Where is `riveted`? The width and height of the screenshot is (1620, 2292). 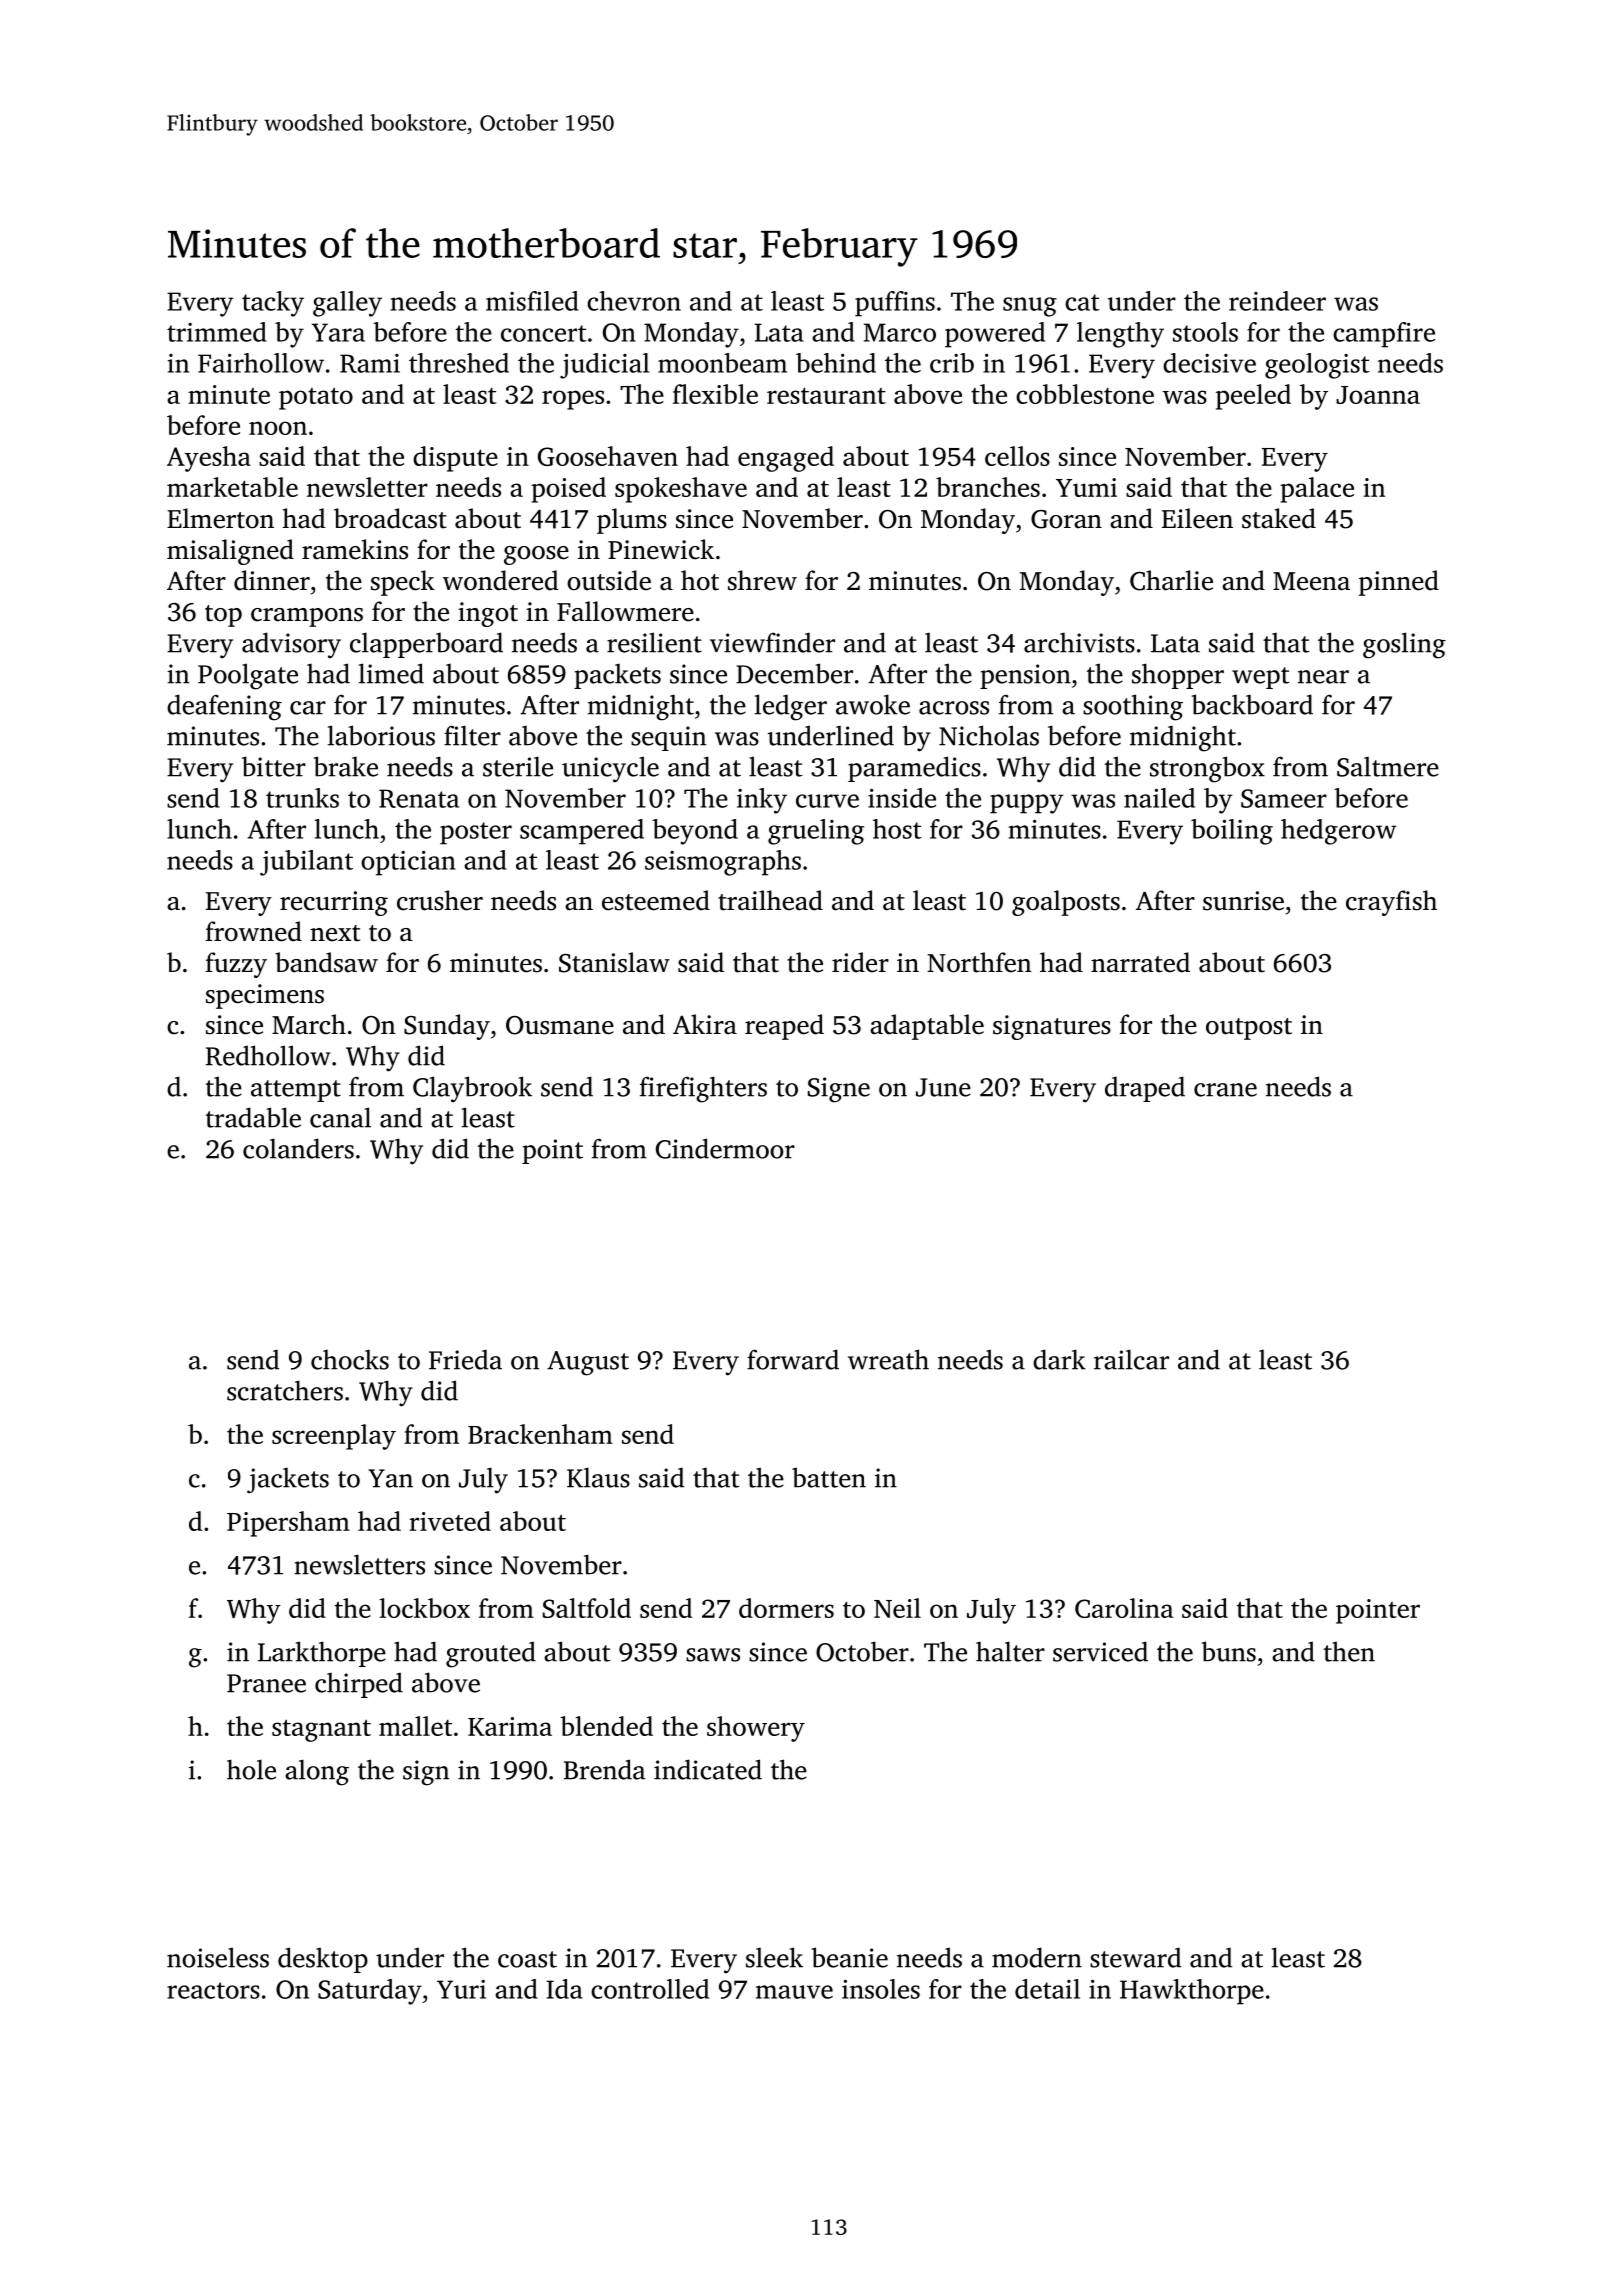 riveted is located at coordinates (450, 1521).
